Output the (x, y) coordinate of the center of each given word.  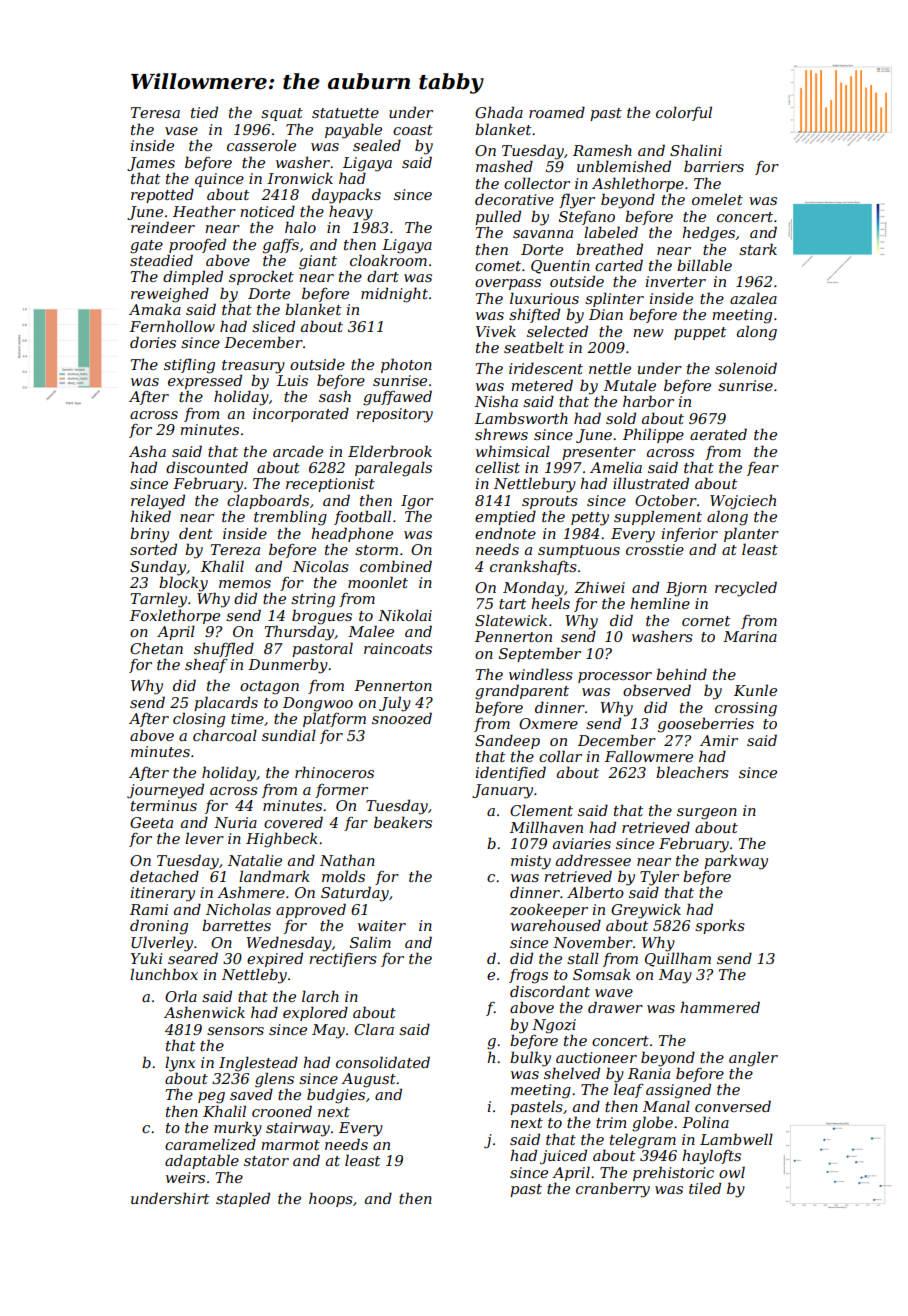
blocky (183, 584)
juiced (563, 1157)
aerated (718, 434)
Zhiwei (599, 587)
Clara (374, 1029)
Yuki (147, 958)
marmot (290, 1145)
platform (334, 719)
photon (406, 365)
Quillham (678, 959)
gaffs (281, 246)
